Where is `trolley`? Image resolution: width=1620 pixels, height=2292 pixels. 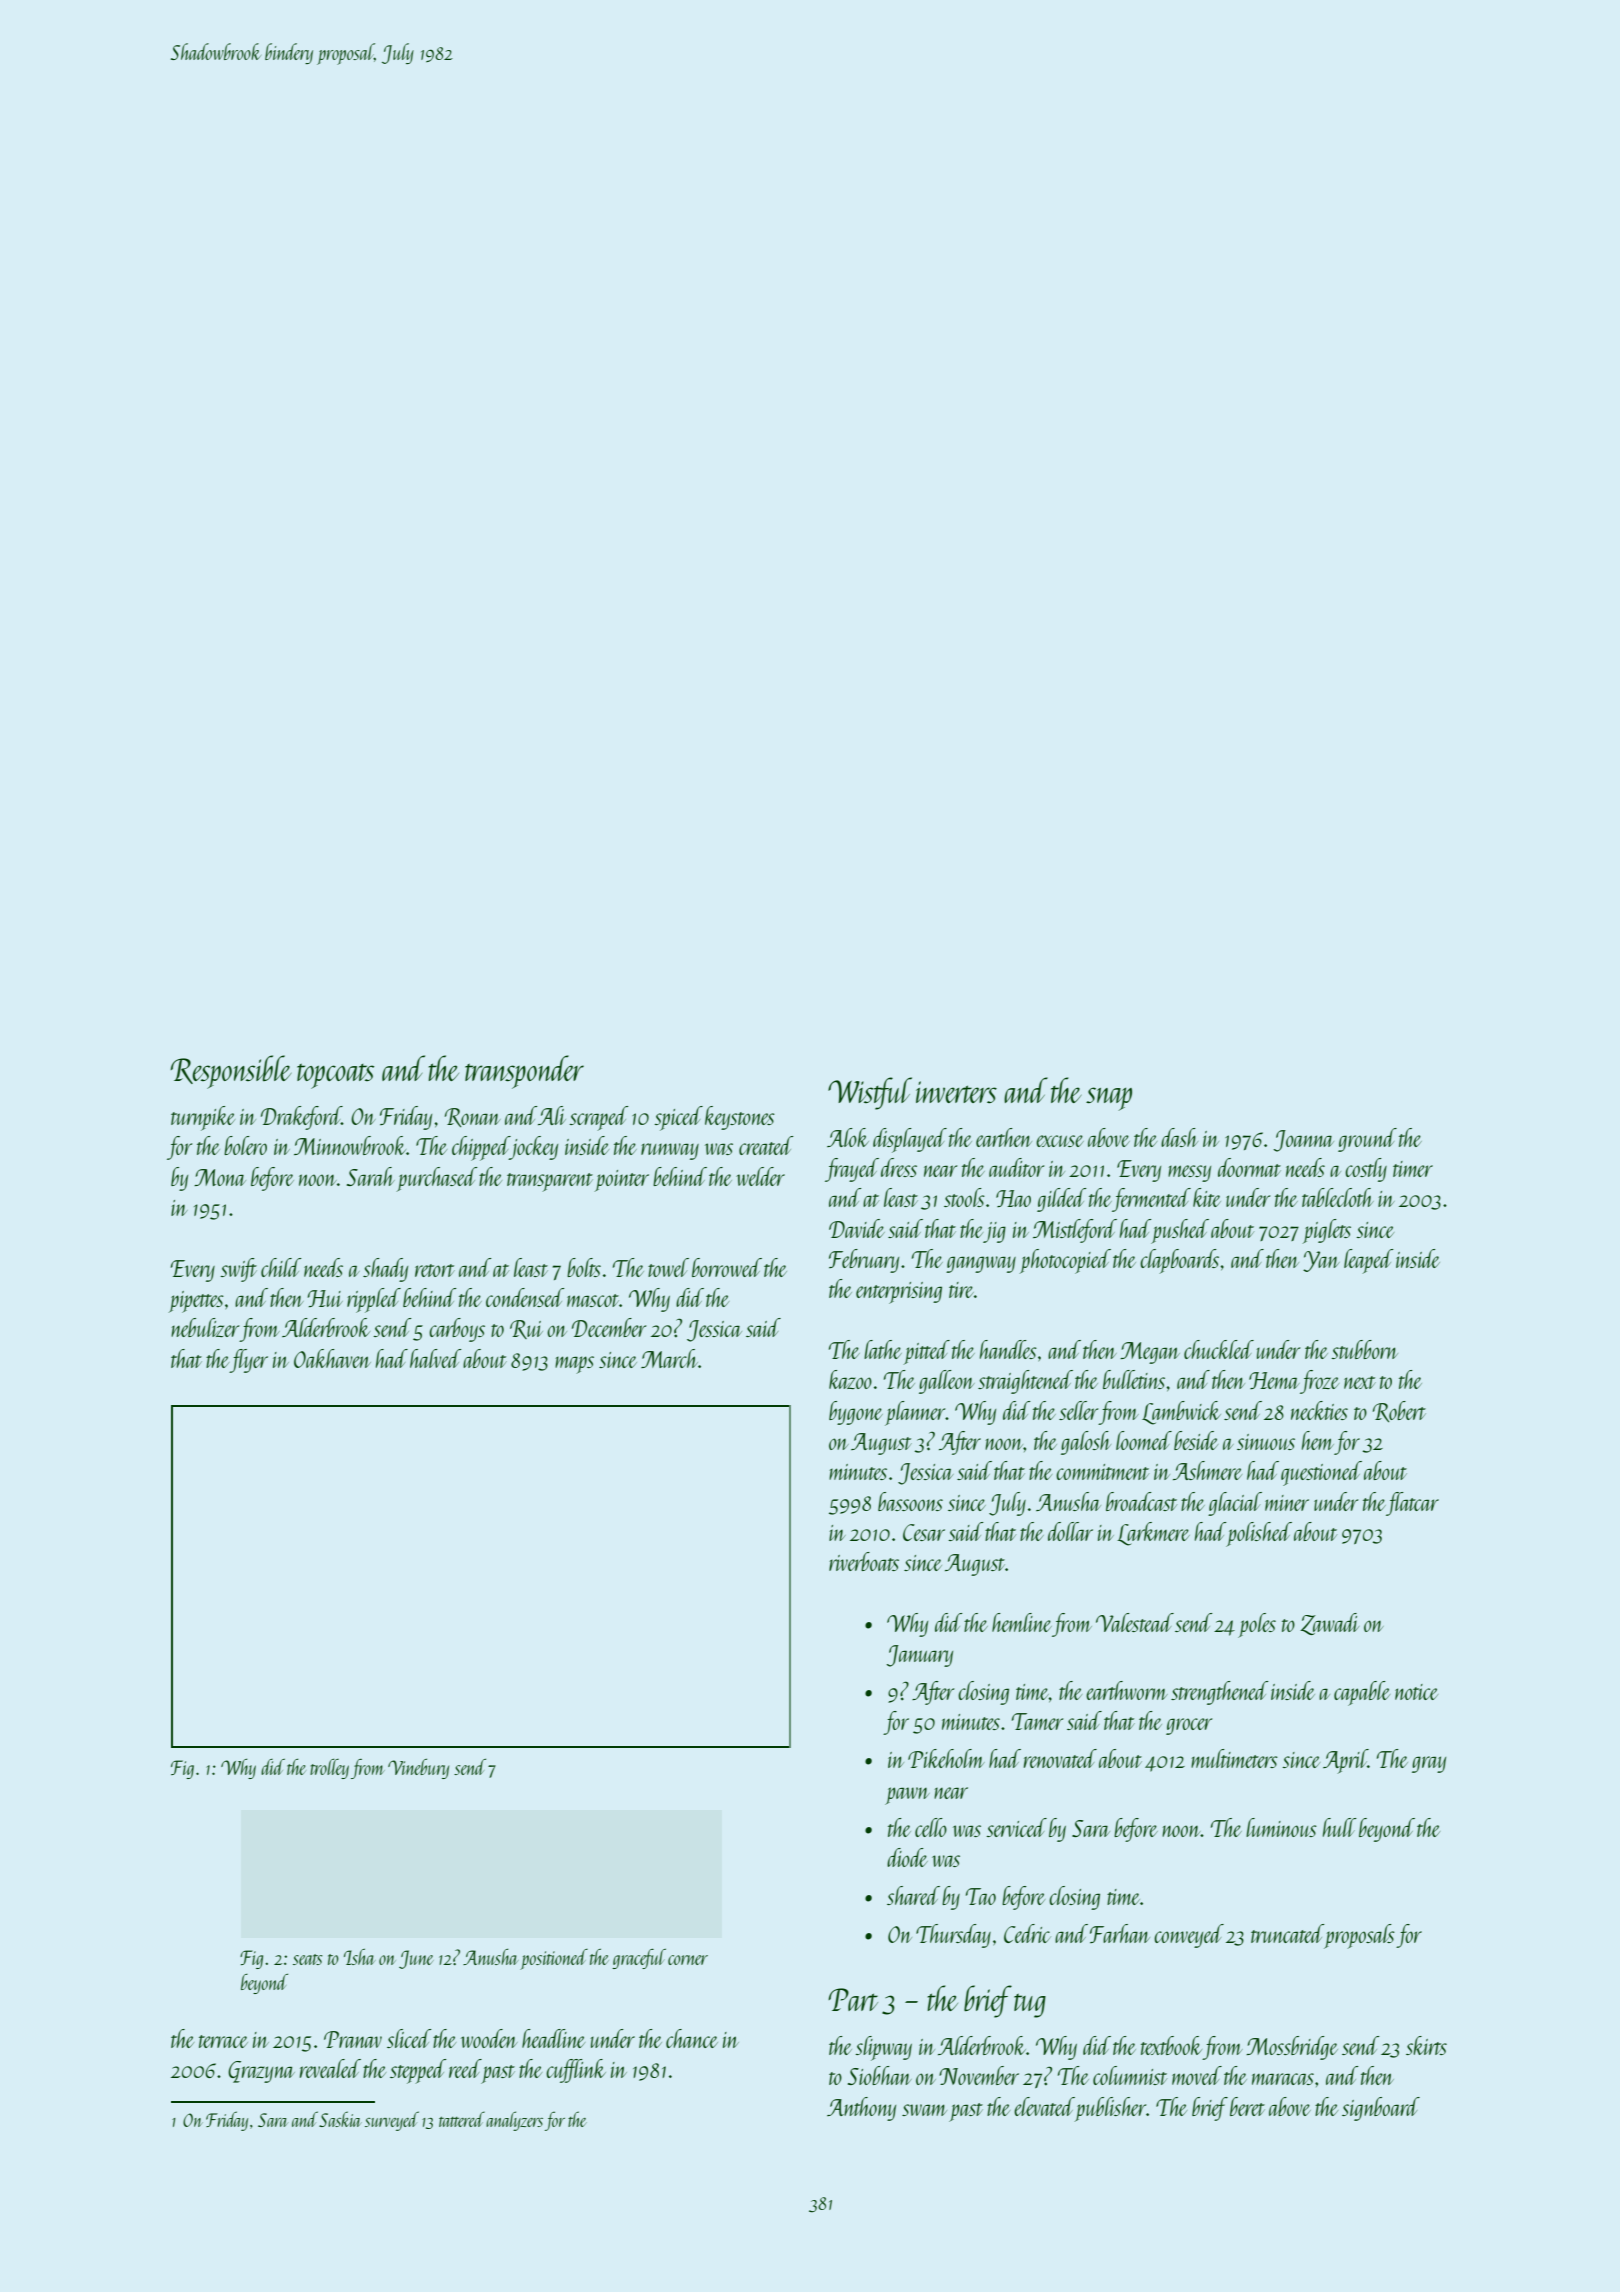
trolley is located at coordinates (329, 1769).
